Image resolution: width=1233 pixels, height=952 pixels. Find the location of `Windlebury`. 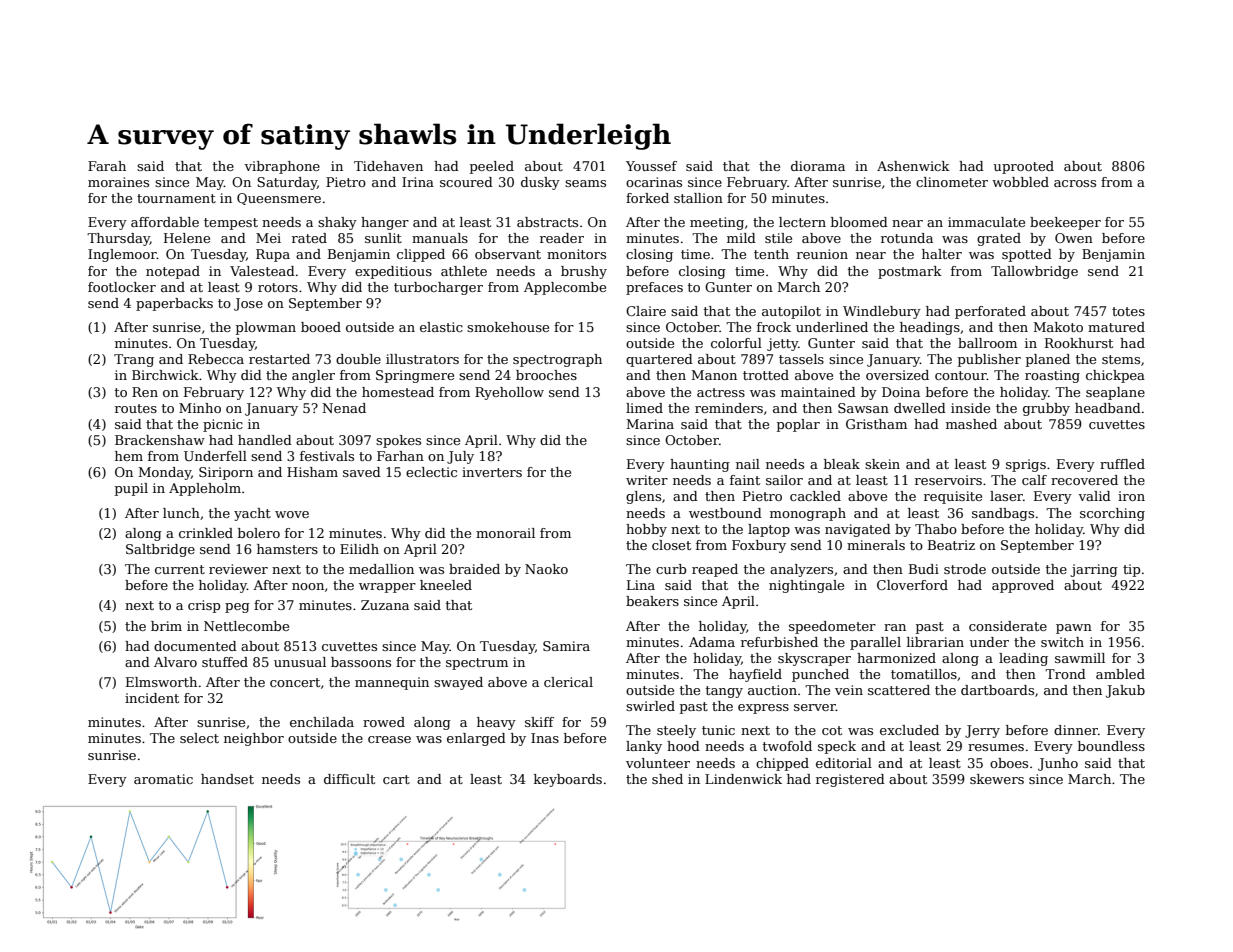

Windlebury is located at coordinates (882, 312).
